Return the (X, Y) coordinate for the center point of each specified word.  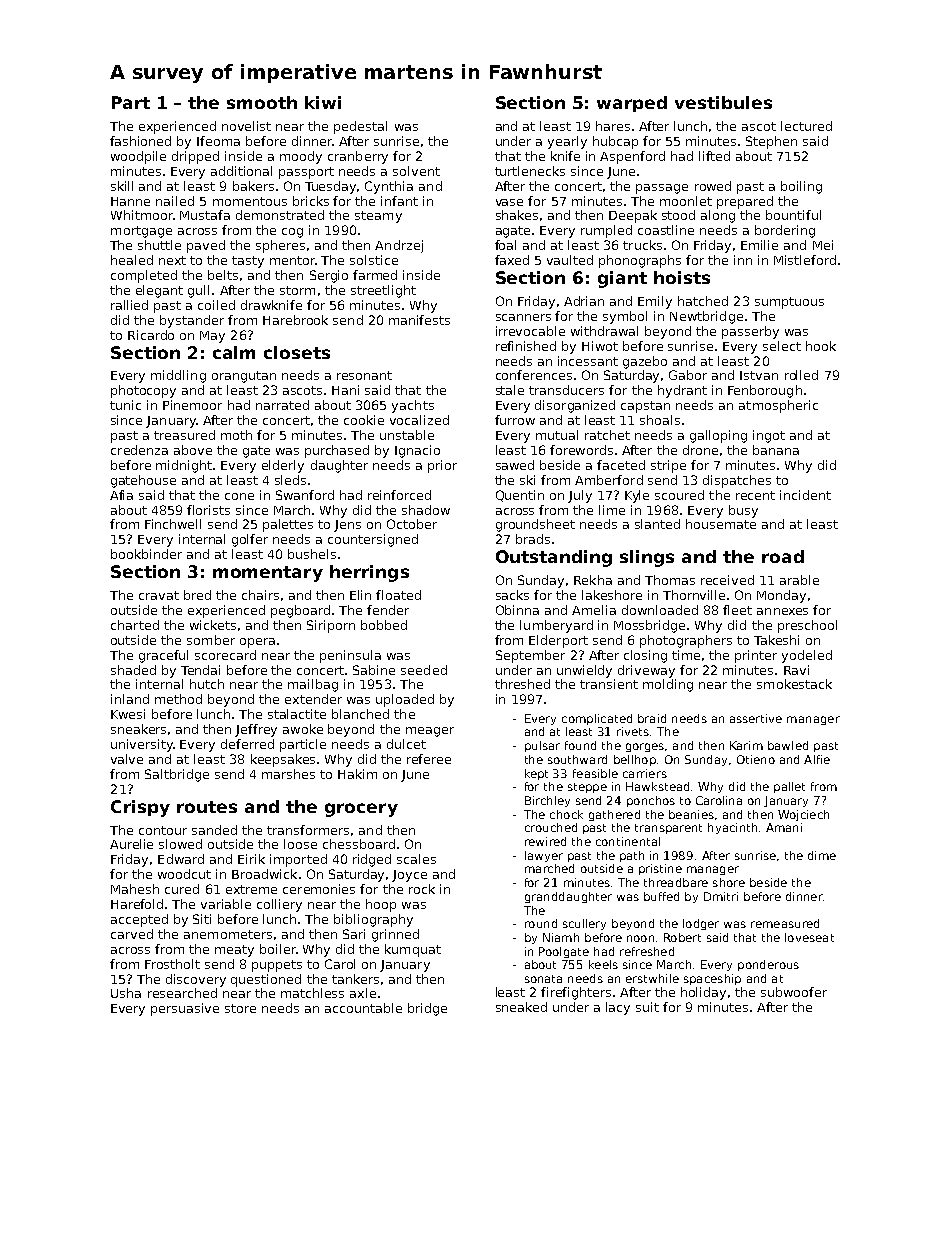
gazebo (645, 362)
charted (135, 625)
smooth (262, 102)
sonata (543, 979)
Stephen (771, 142)
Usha (126, 993)
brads (533, 539)
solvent (416, 171)
